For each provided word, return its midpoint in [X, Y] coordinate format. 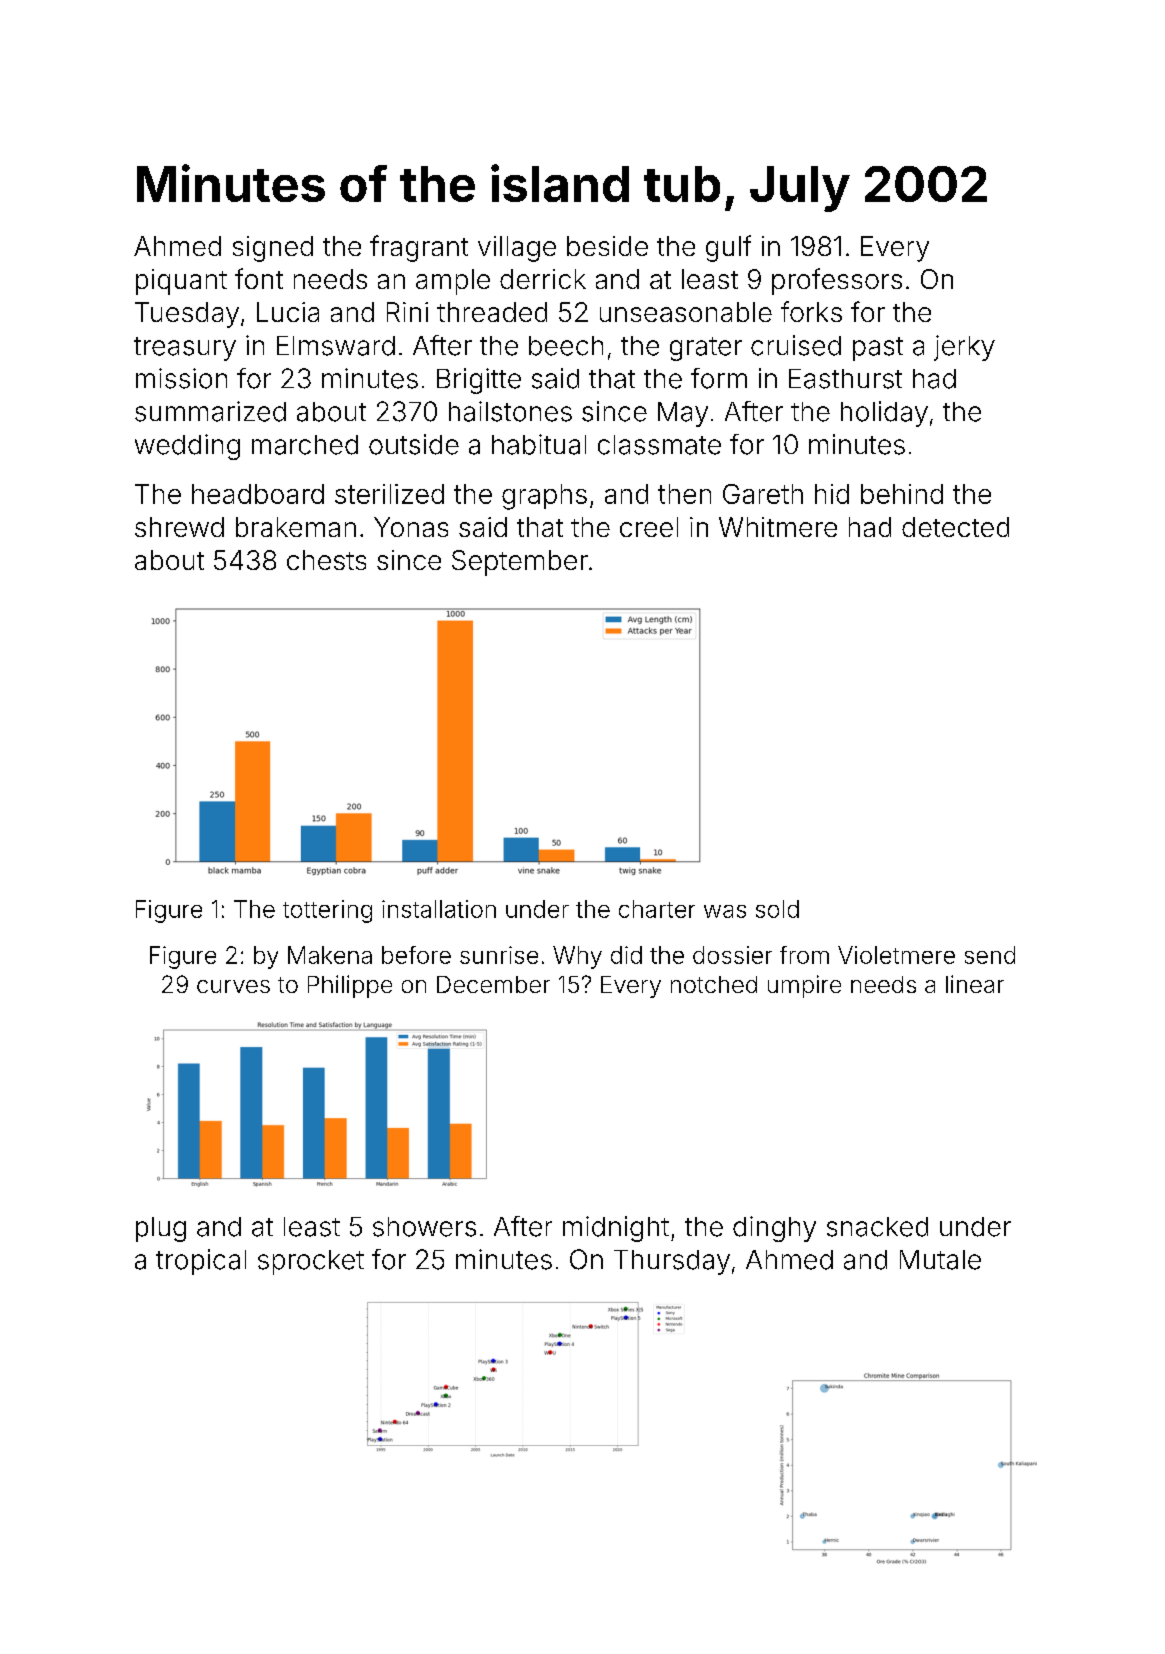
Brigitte [479, 381]
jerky [964, 348]
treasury [185, 349]
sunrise [499, 955]
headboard [258, 494]
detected [955, 527]
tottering [327, 911]
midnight [616, 1229]
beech [566, 346]
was [725, 911]
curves [233, 986]
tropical [201, 1262]
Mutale [940, 1260]
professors [837, 281]
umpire [804, 986]
